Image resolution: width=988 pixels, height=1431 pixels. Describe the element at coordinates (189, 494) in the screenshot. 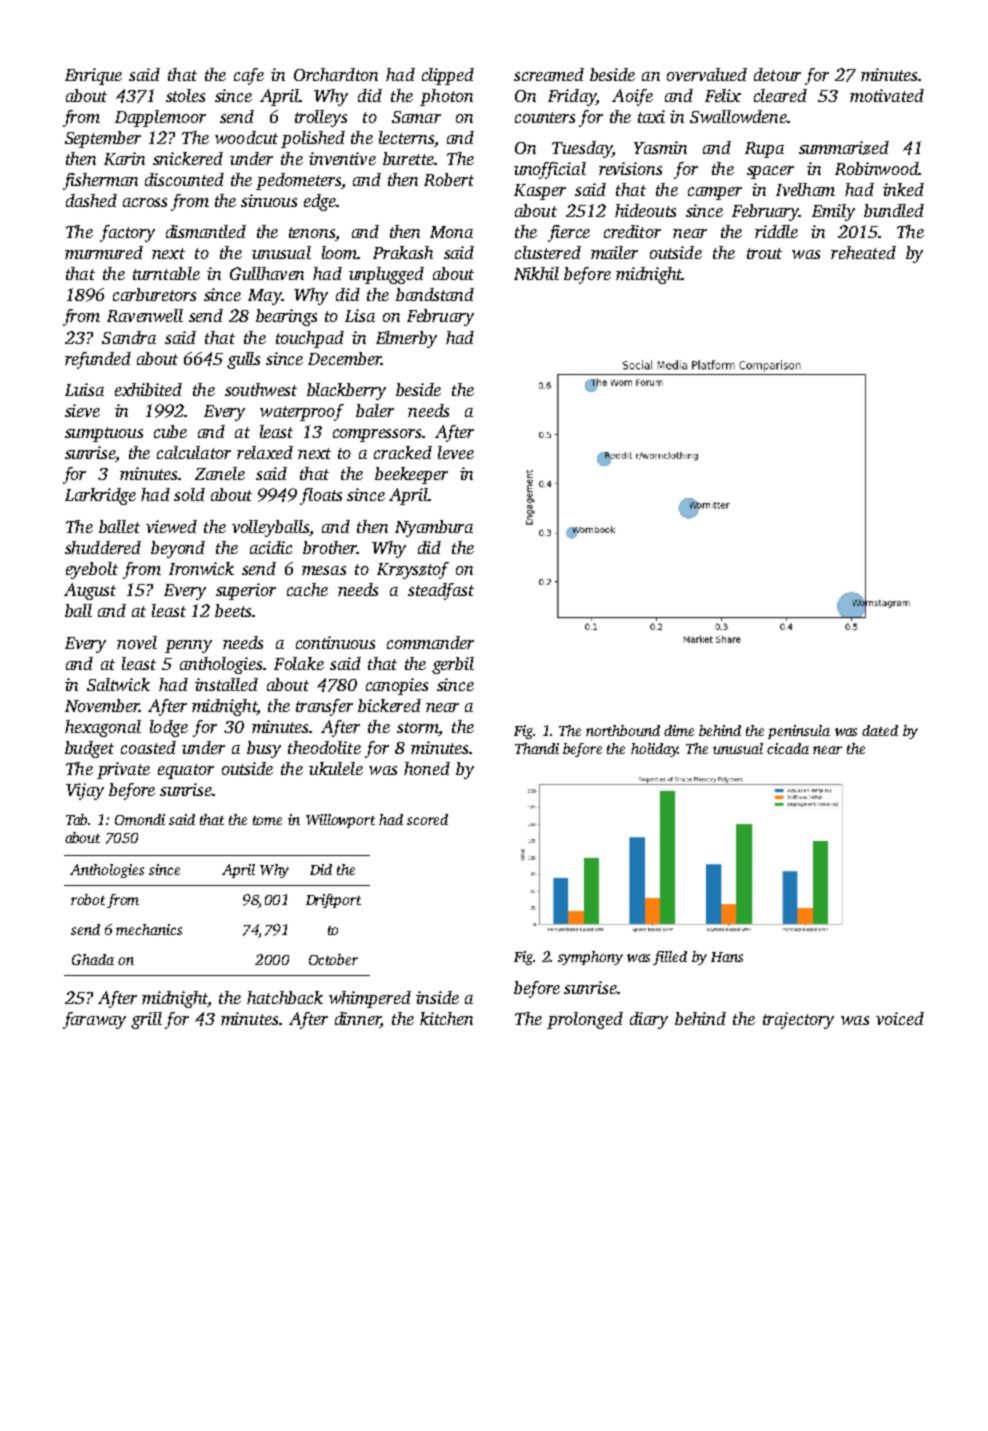

I see `sold` at that location.
